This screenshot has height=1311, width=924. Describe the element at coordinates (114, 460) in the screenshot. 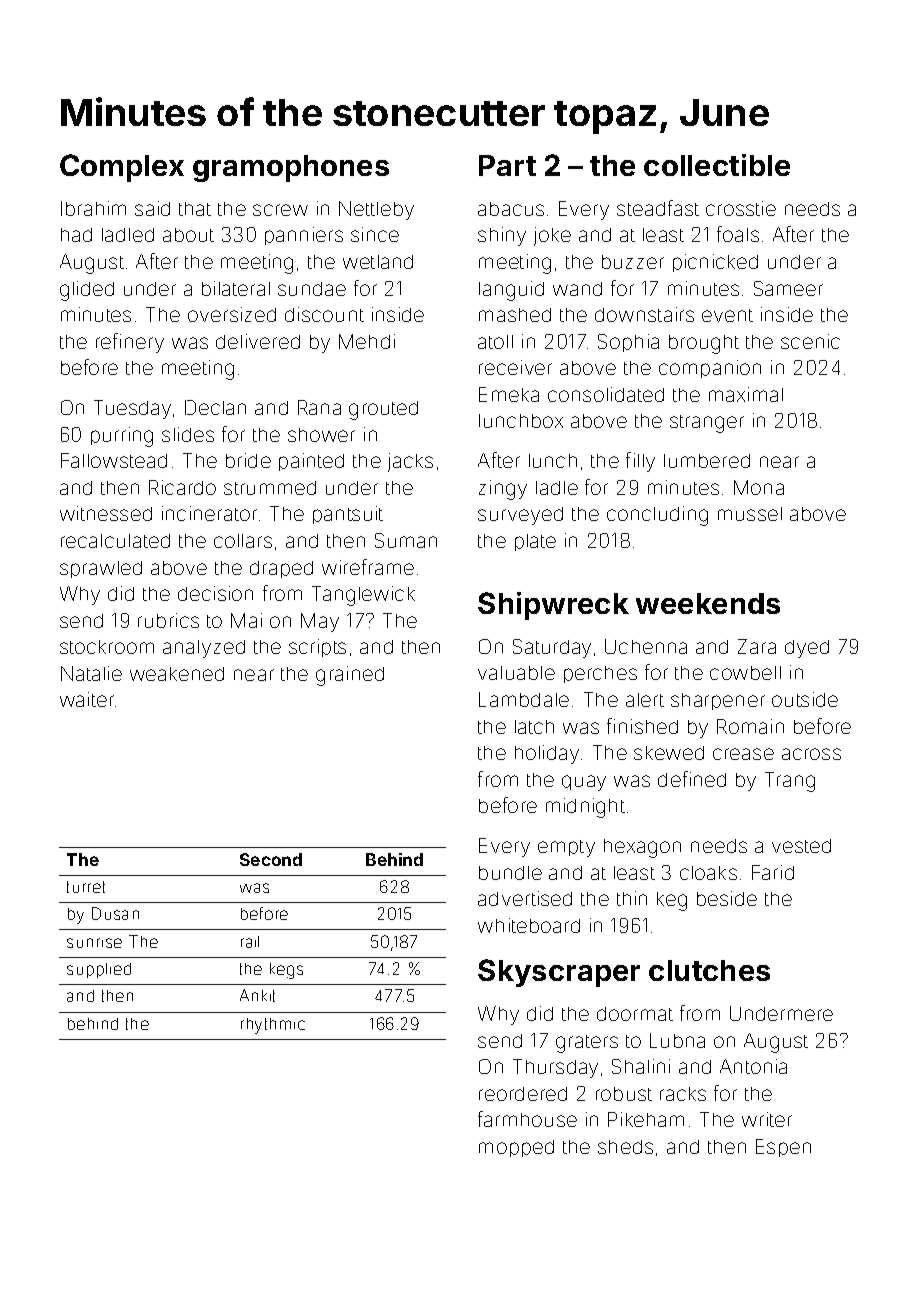

I see `Fallowstead` at that location.
